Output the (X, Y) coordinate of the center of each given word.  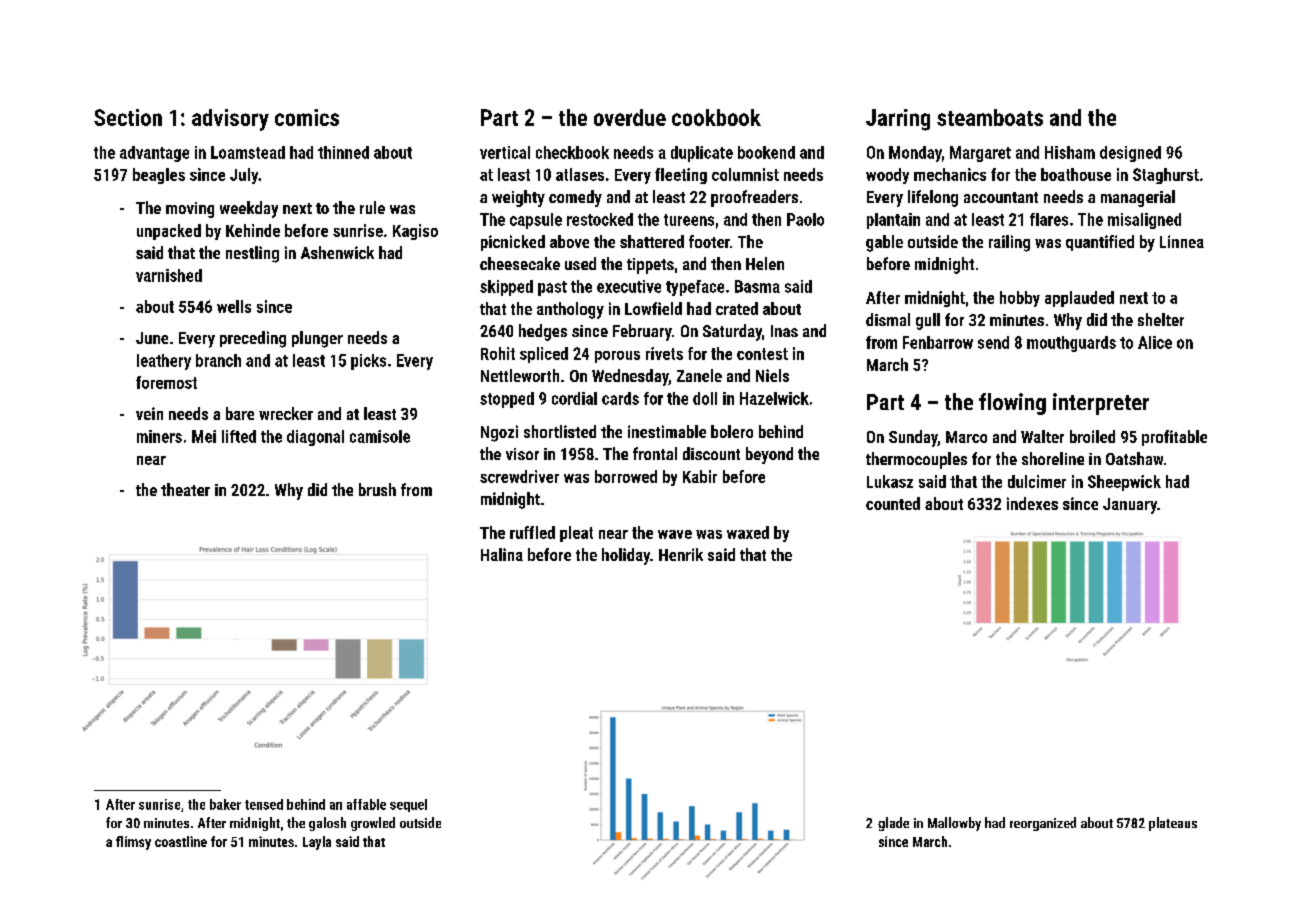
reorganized (1043, 824)
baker (225, 804)
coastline (181, 841)
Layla (317, 843)
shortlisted (560, 431)
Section (128, 117)
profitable (1174, 438)
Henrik (681, 554)
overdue (630, 117)
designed (1130, 154)
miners (159, 436)
